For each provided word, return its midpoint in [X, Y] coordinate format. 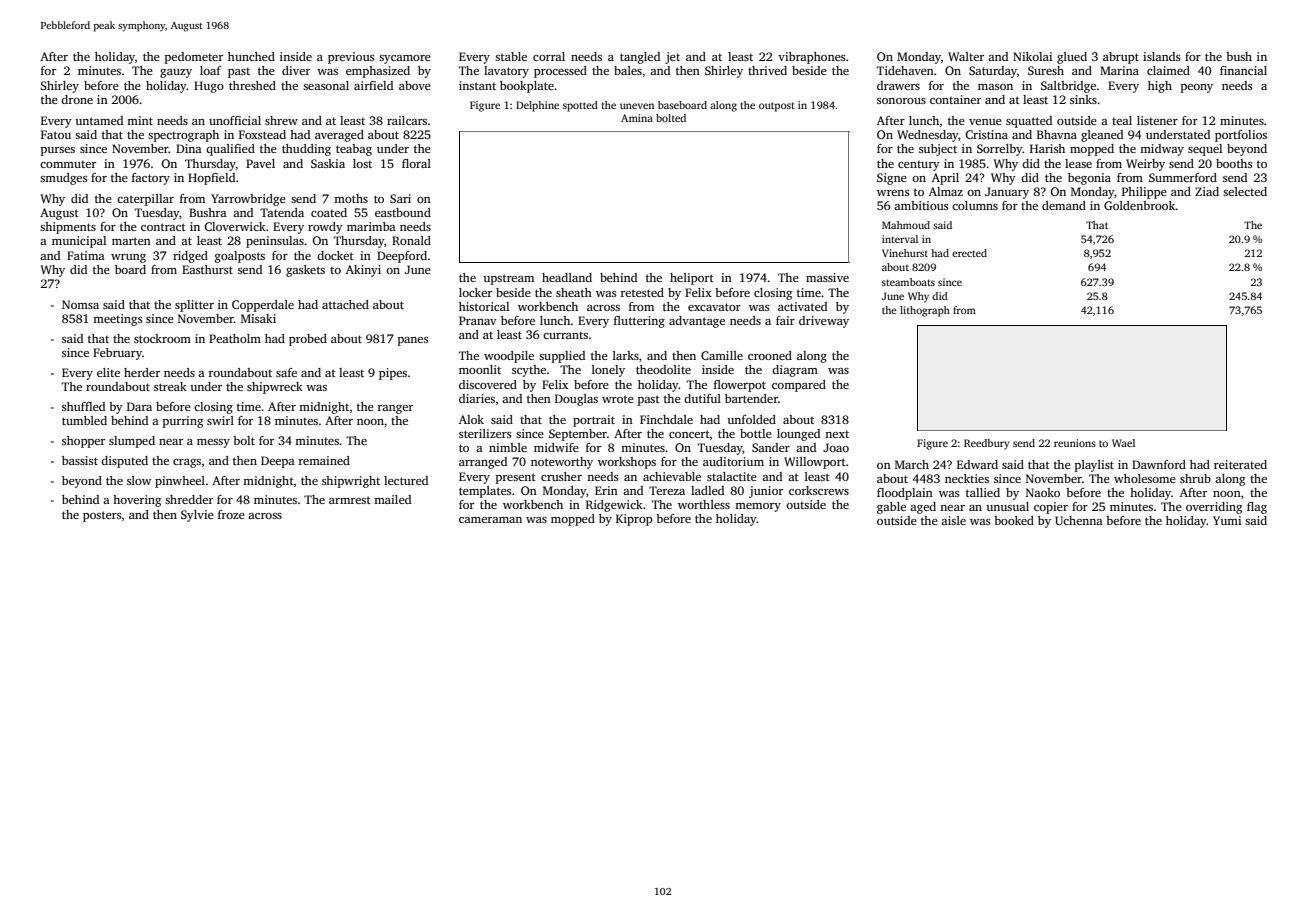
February [117, 354]
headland [567, 277]
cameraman [490, 520]
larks [626, 355]
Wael [1123, 443]
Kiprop [634, 520]
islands [1161, 56]
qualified [230, 150]
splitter [194, 306]
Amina [637, 118]
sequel [1205, 150]
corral [549, 56]
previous [351, 58]
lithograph [925, 311]
